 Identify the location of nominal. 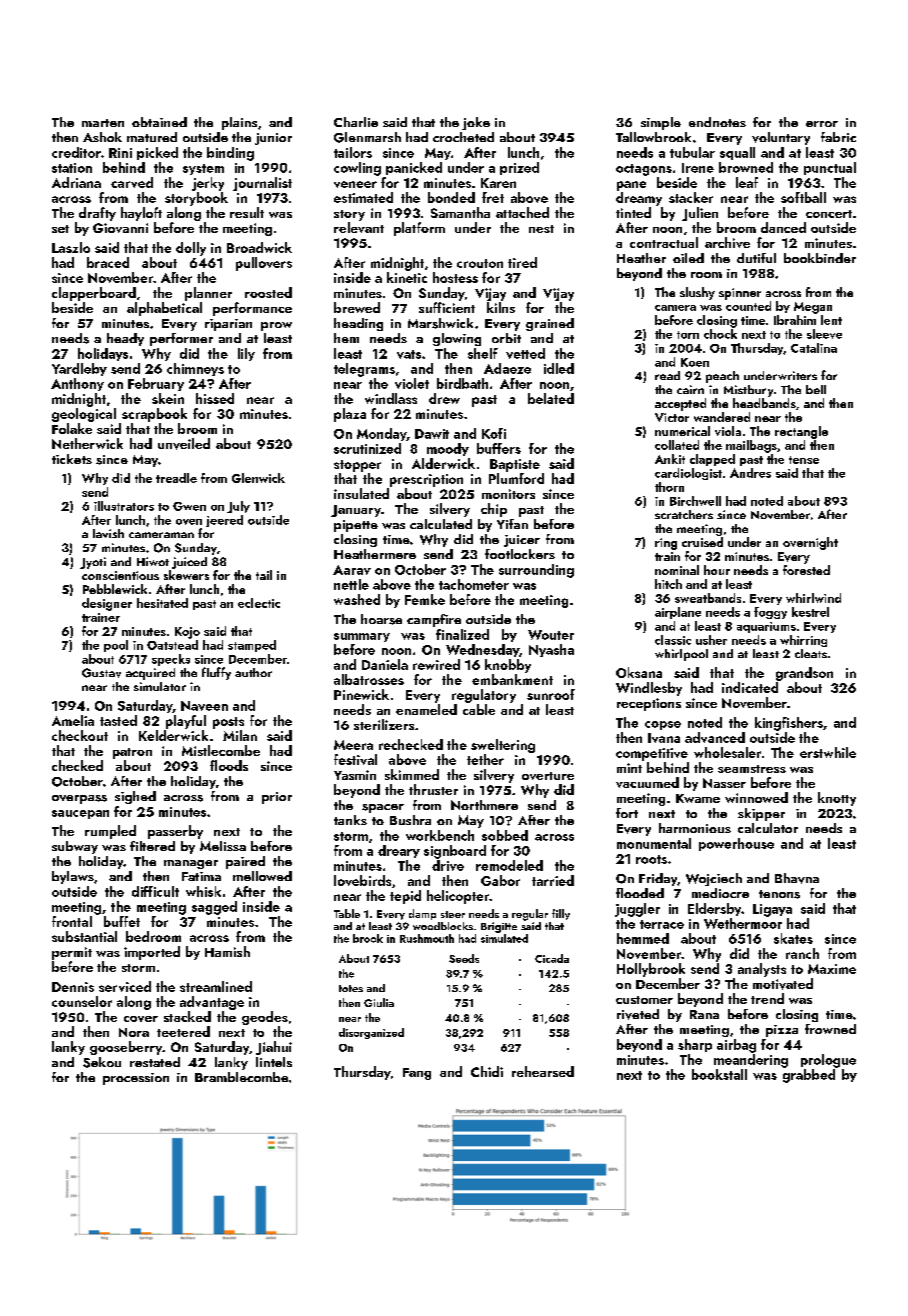
(677, 570).
